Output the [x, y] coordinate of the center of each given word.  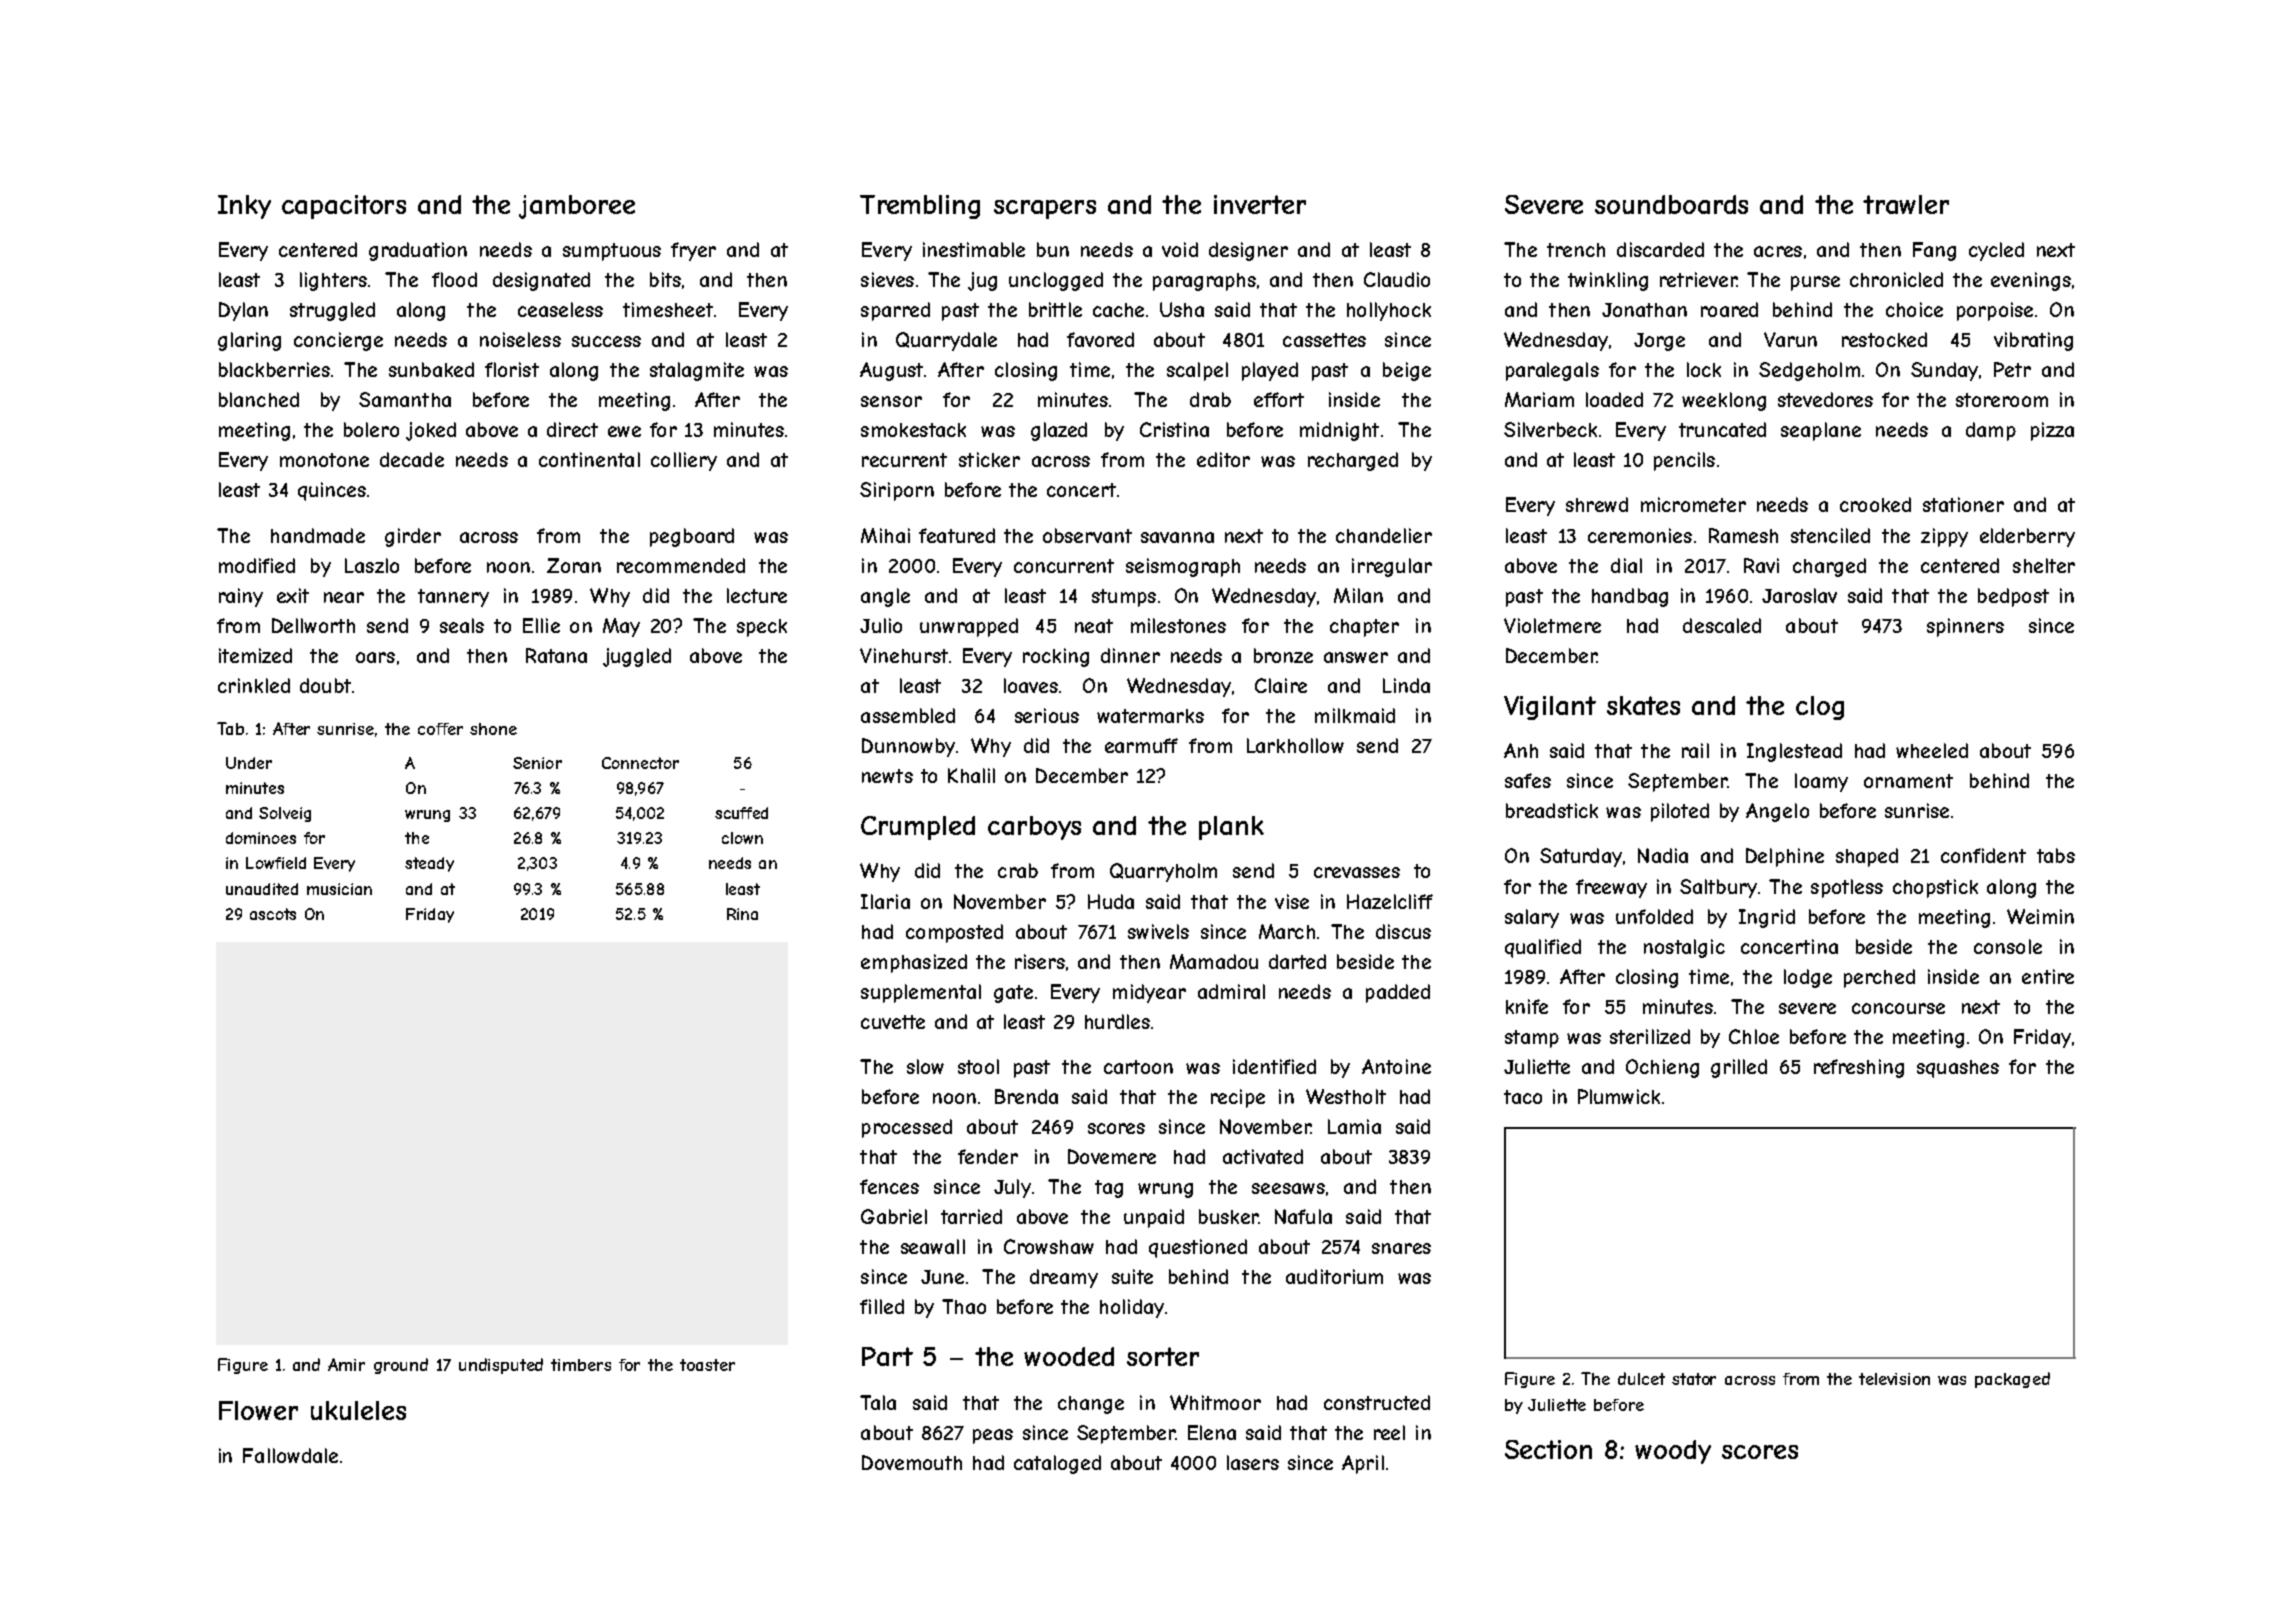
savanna [1177, 537]
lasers [1253, 1462]
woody [1673, 1452]
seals [462, 625]
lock [1704, 369]
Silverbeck [1550, 429]
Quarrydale [946, 341]
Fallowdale [290, 1455]
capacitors [344, 207]
